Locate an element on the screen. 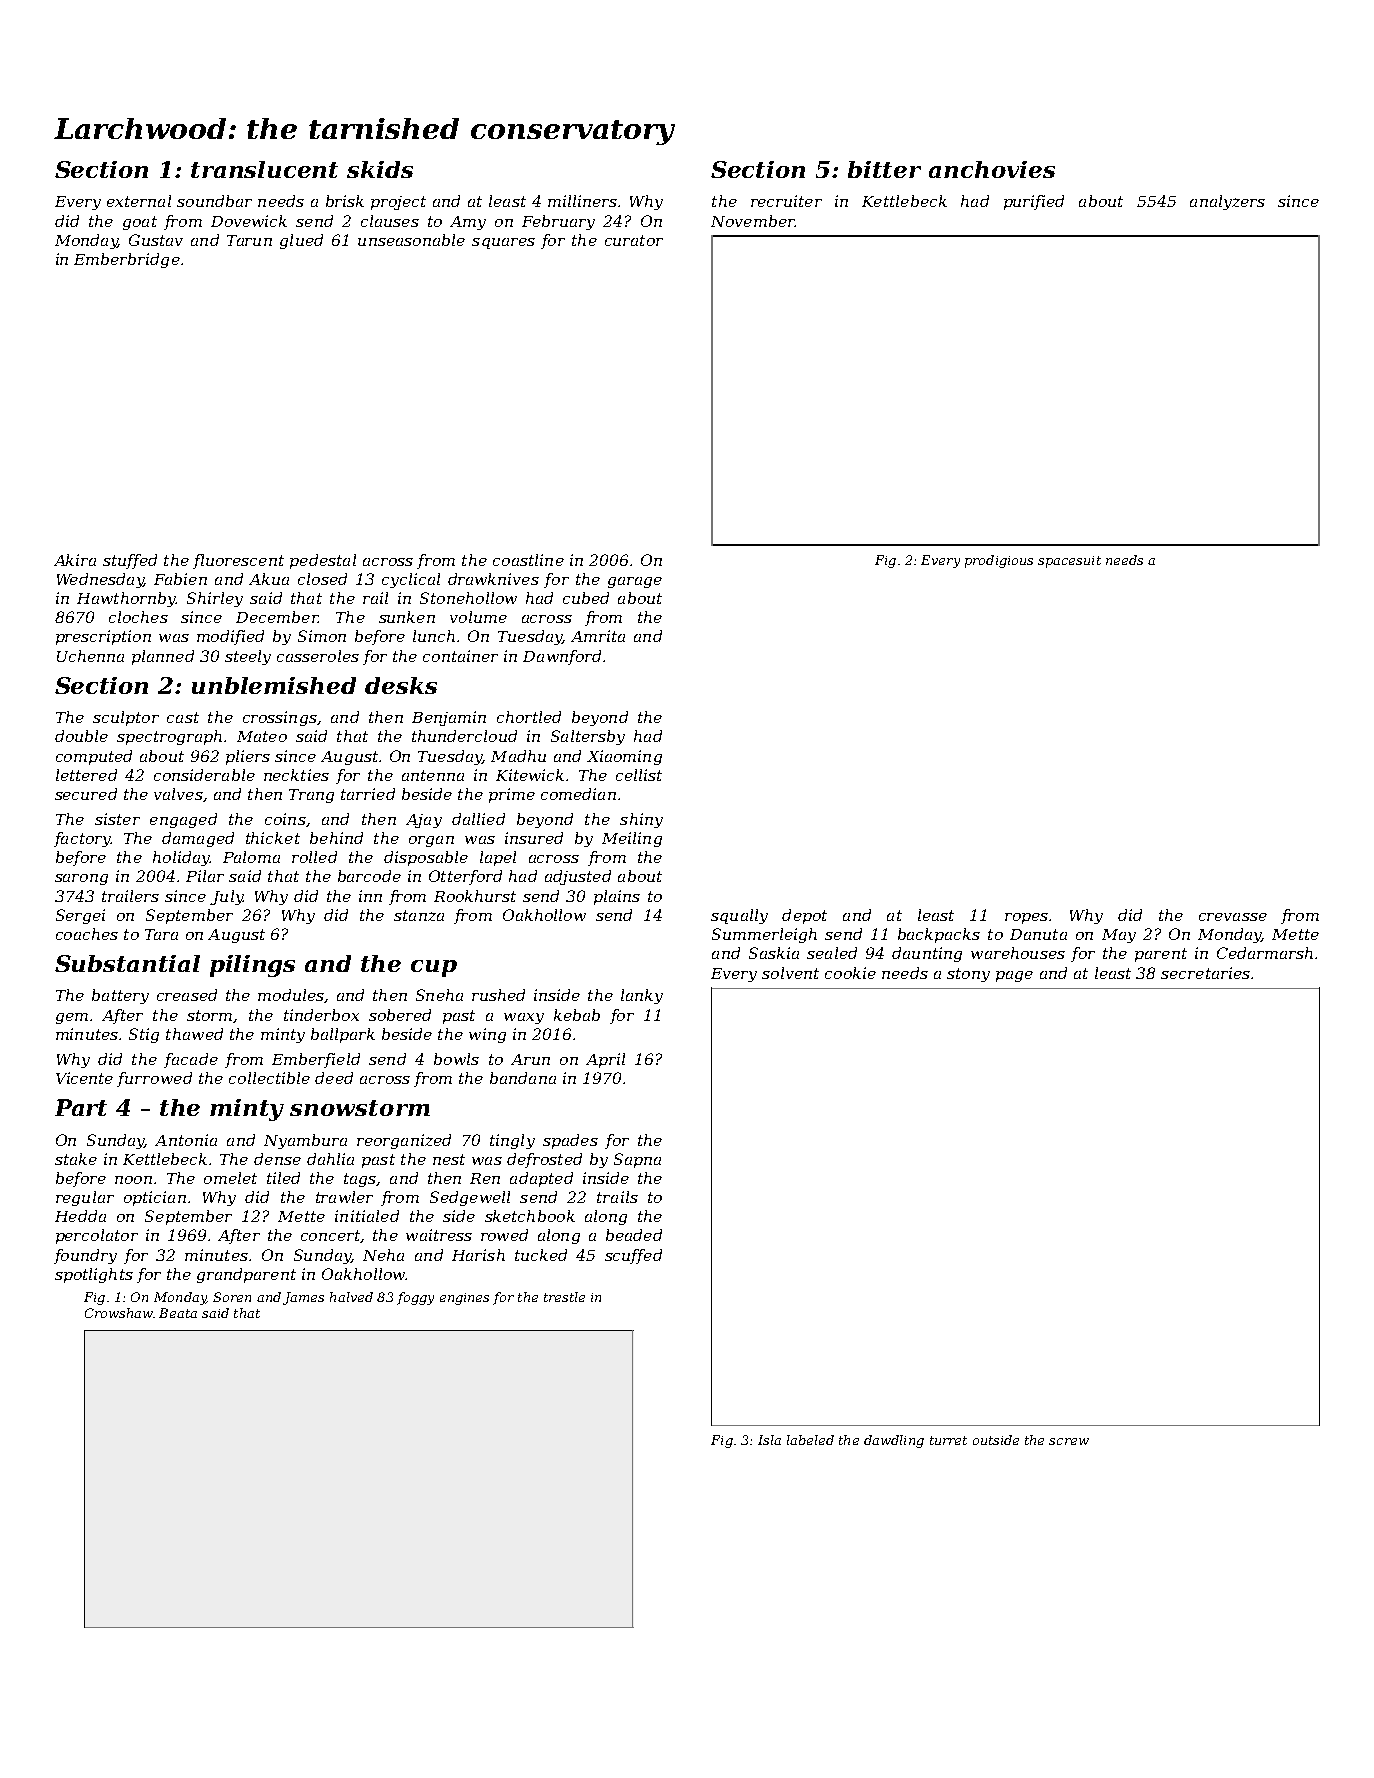 The image size is (1374, 1778). prodigious is located at coordinates (999, 561).
